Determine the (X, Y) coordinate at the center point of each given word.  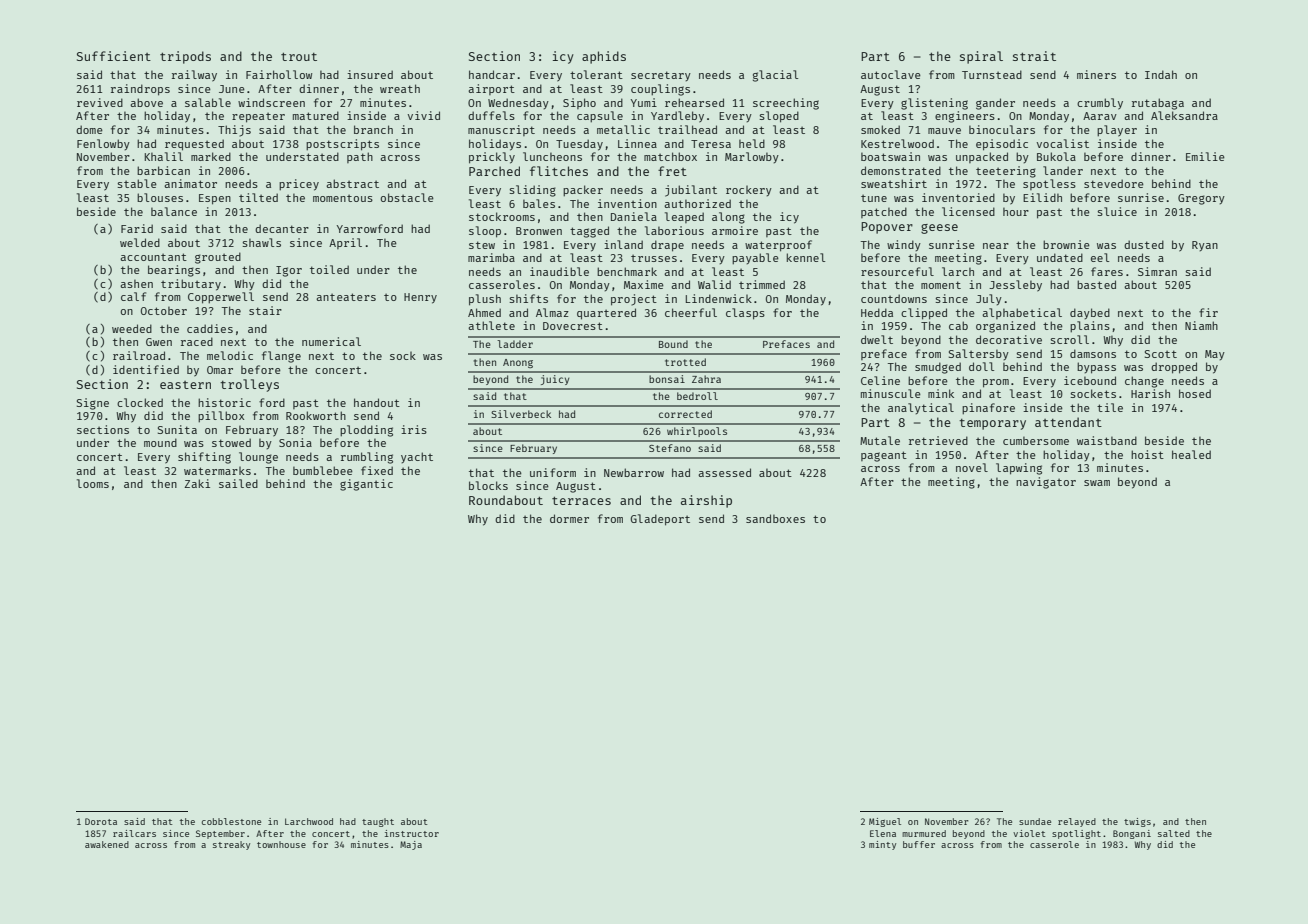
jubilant (691, 191)
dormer (569, 518)
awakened (107, 844)
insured (370, 74)
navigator (1046, 483)
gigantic (366, 485)
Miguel (885, 822)
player (1117, 131)
